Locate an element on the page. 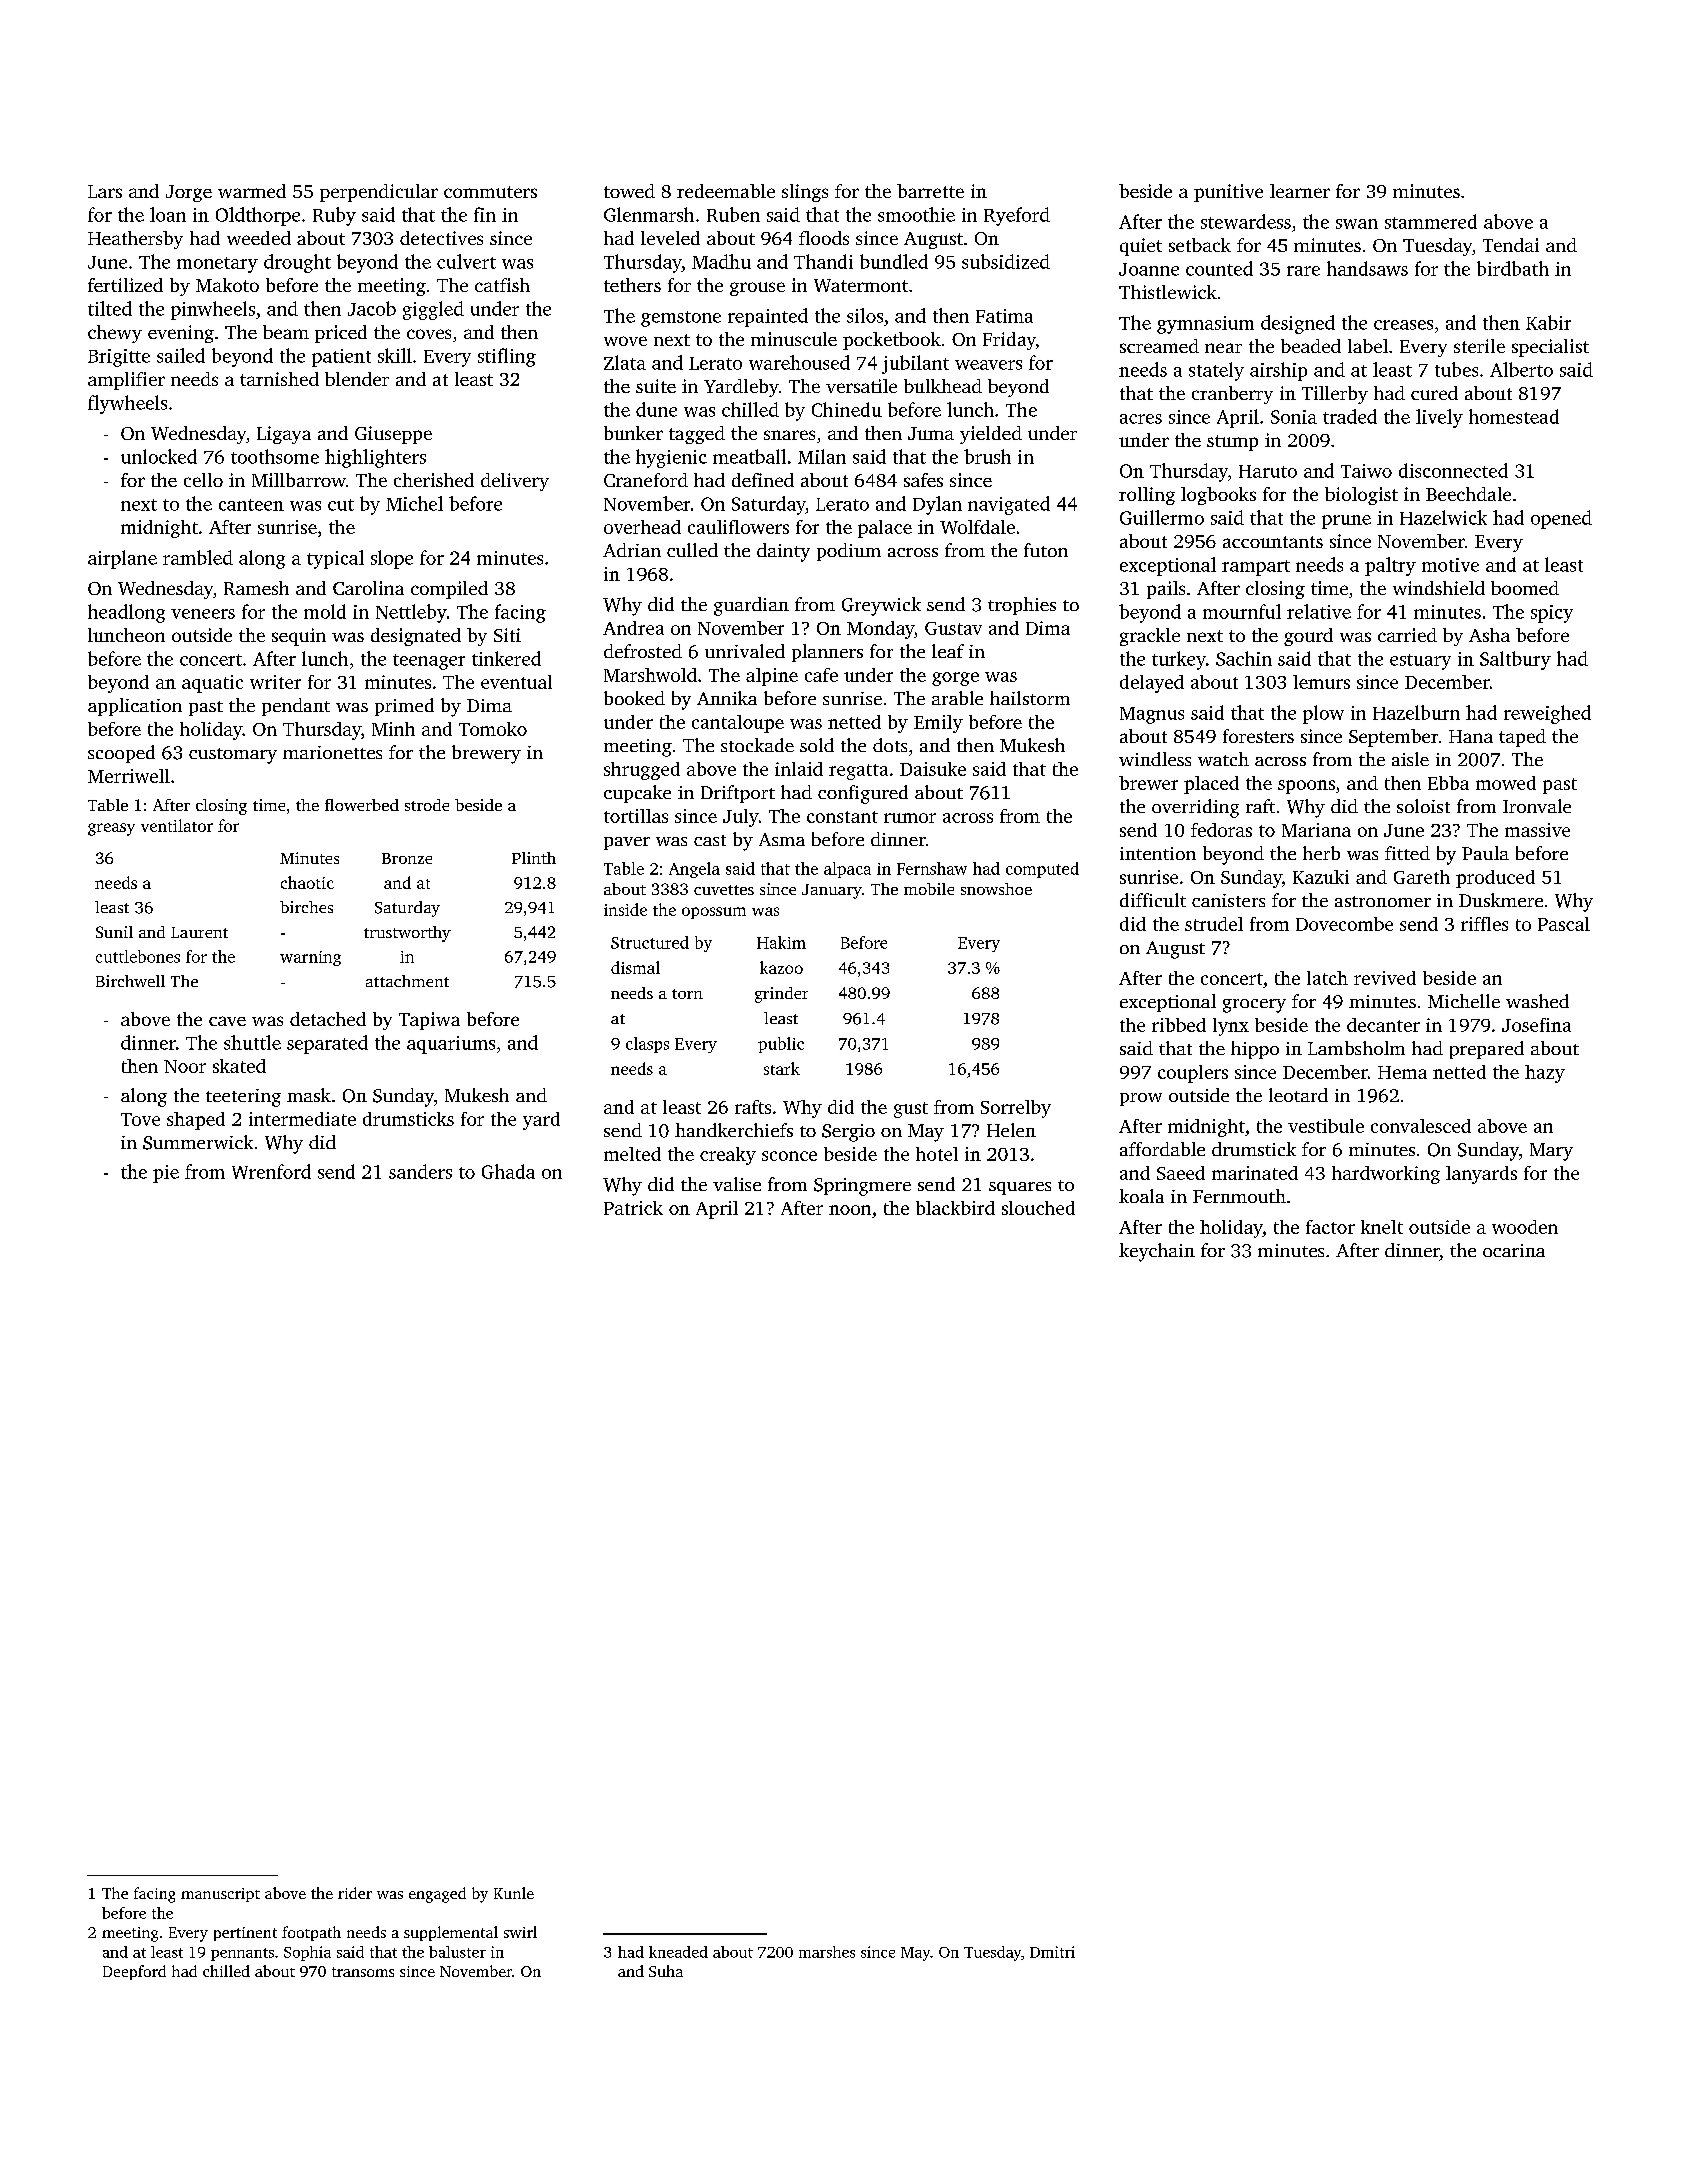 The image size is (1683, 2178). Dmitri is located at coordinates (1052, 1952).
